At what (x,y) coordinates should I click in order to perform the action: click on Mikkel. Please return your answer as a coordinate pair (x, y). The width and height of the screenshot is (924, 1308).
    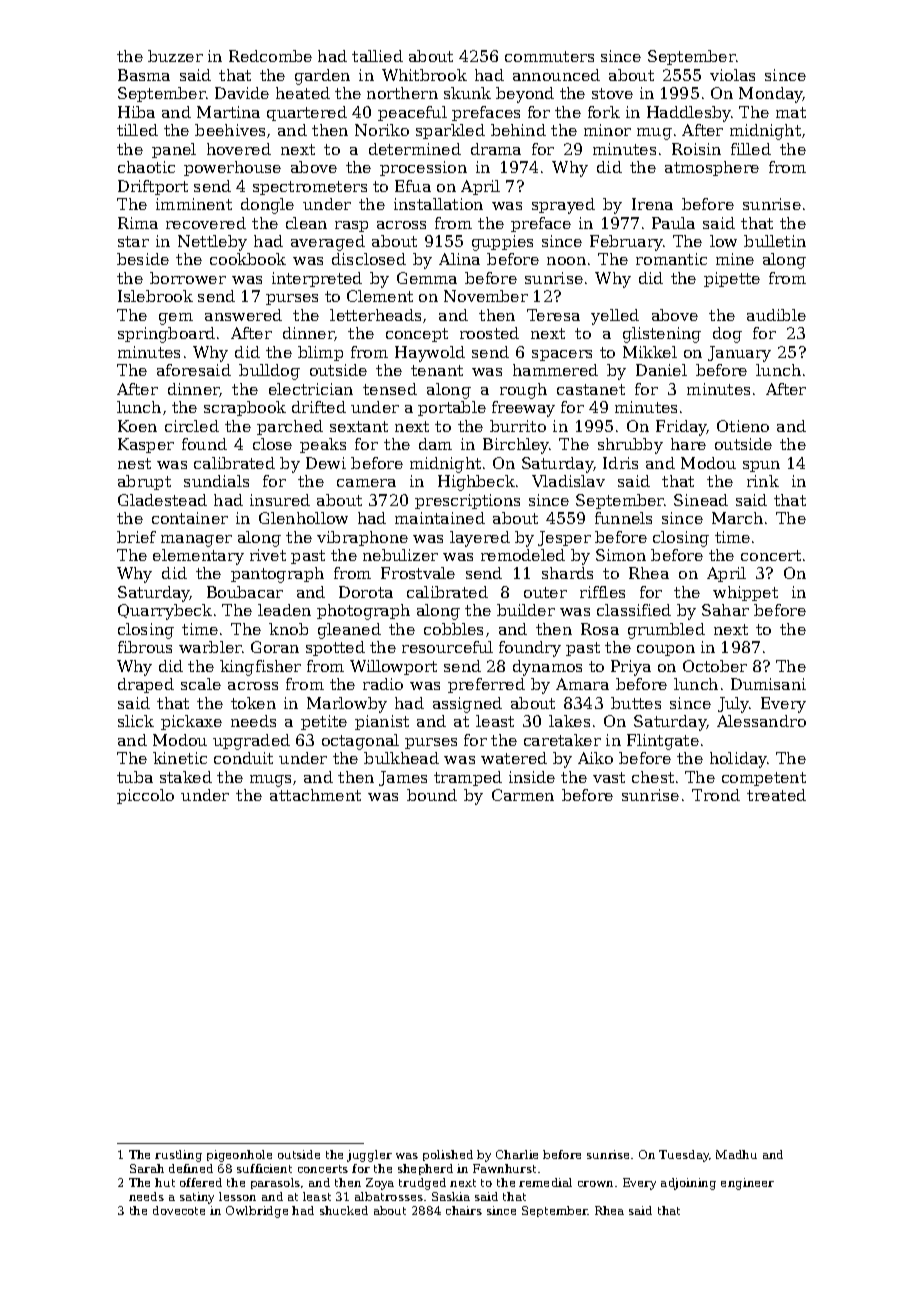
    Looking at the image, I should click on (650, 352).
